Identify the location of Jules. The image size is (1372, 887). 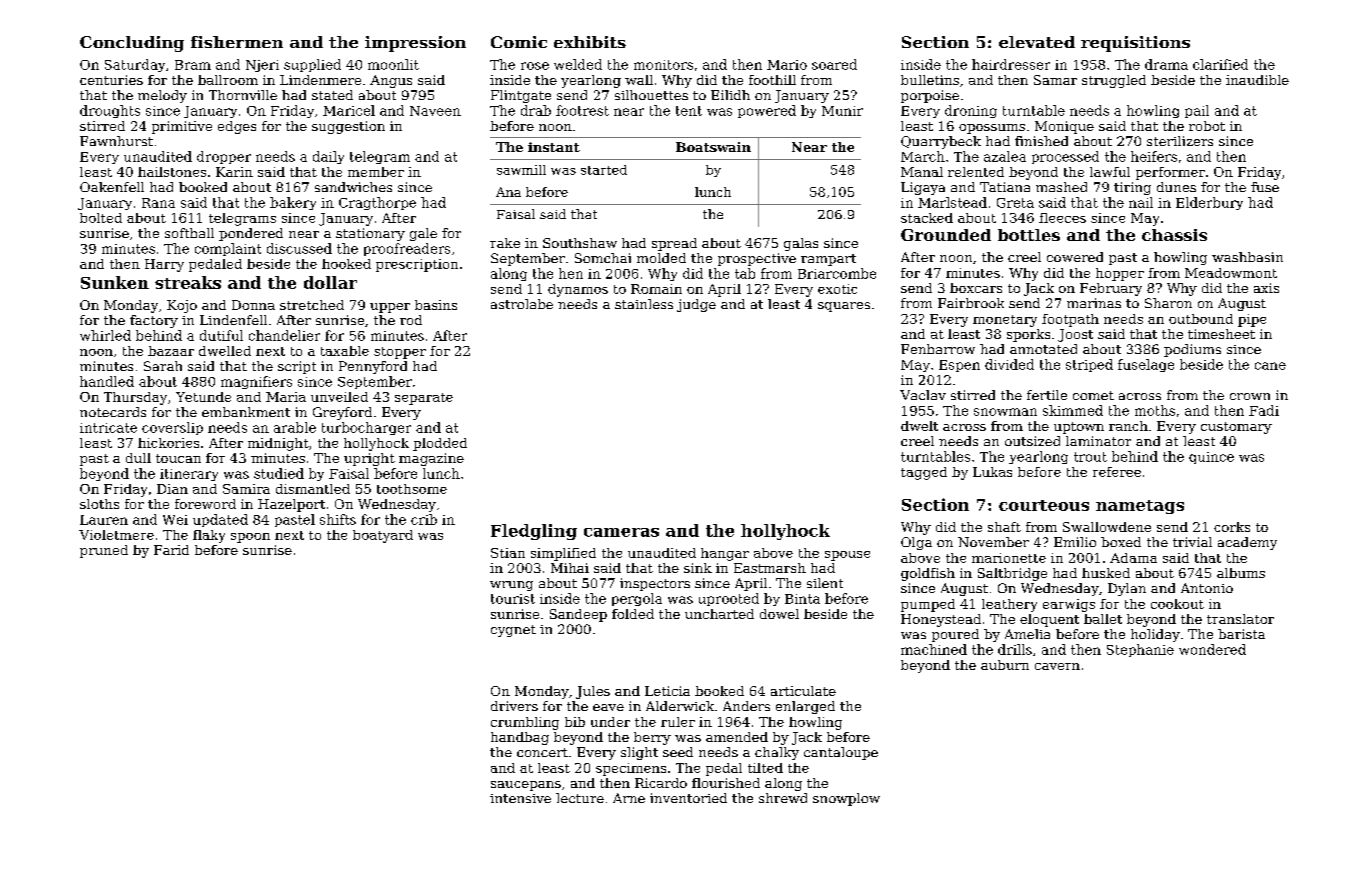
(593, 692).
